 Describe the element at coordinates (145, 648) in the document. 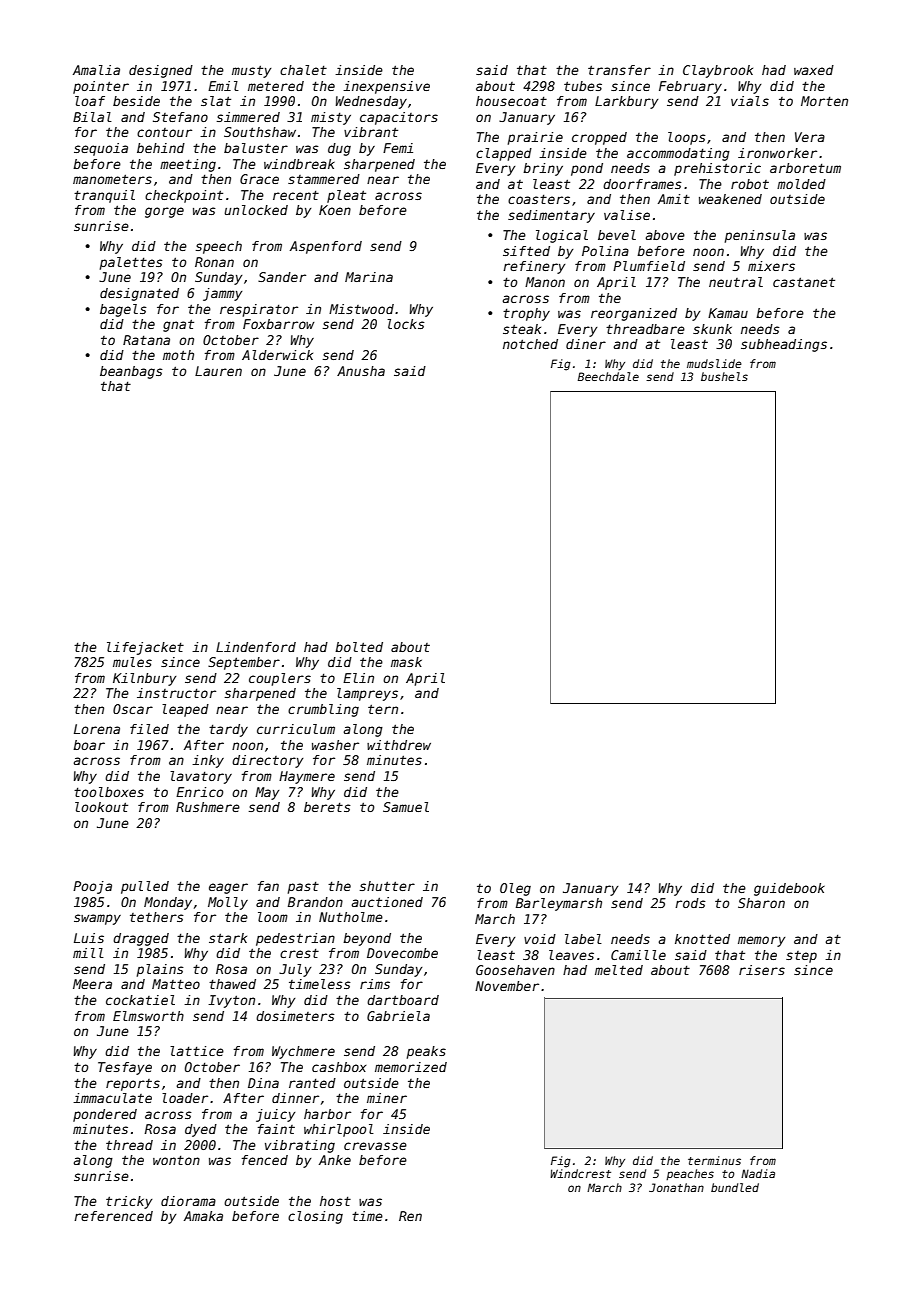

I see `lifejacket` at that location.
